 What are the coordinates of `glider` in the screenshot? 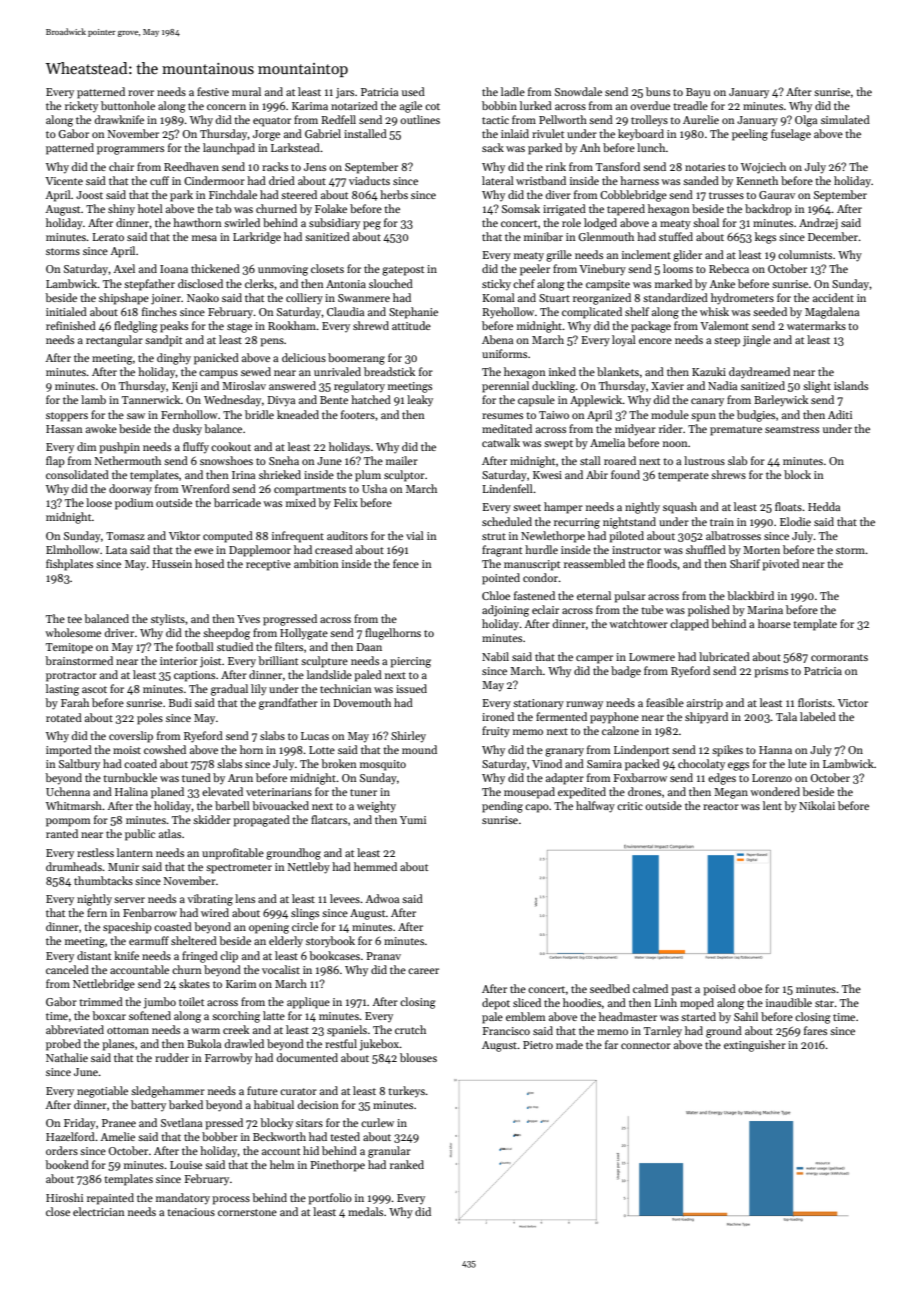 It's located at (687, 256).
